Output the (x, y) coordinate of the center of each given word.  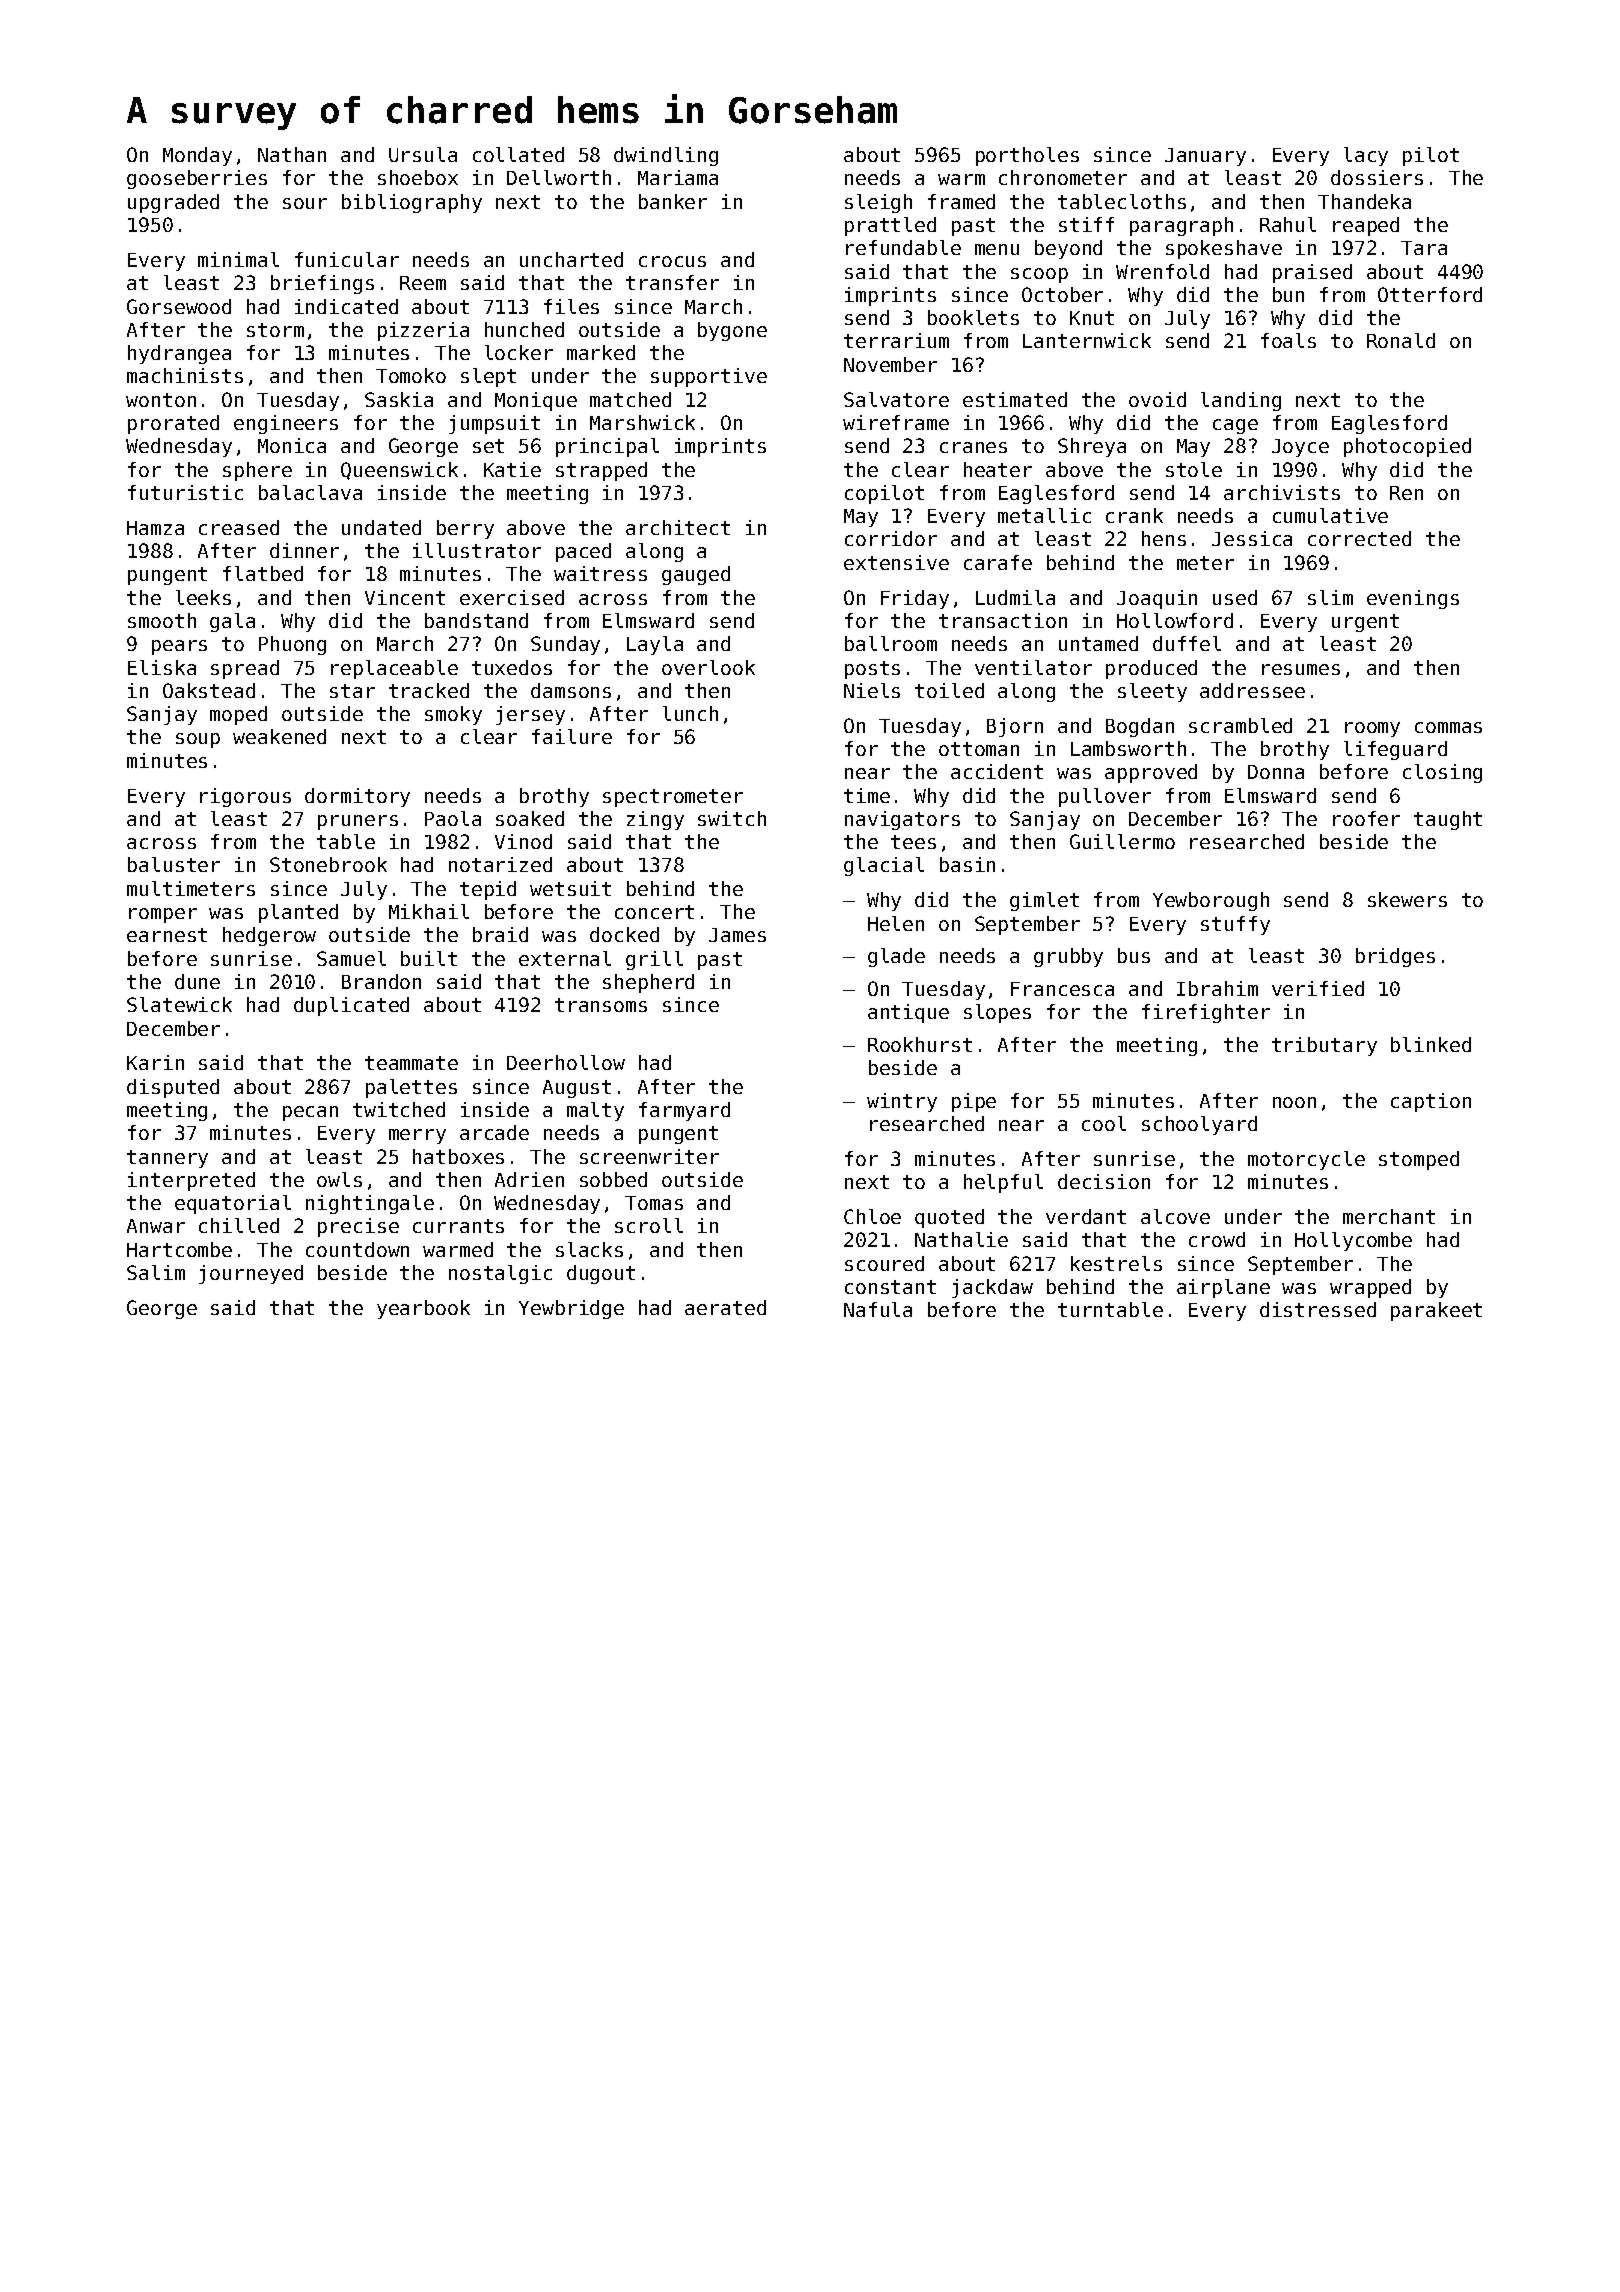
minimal (238, 259)
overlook (708, 667)
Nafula (878, 1309)
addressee (1252, 690)
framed (961, 201)
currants (458, 1226)
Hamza (155, 528)
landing (1241, 401)
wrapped (1370, 1288)
